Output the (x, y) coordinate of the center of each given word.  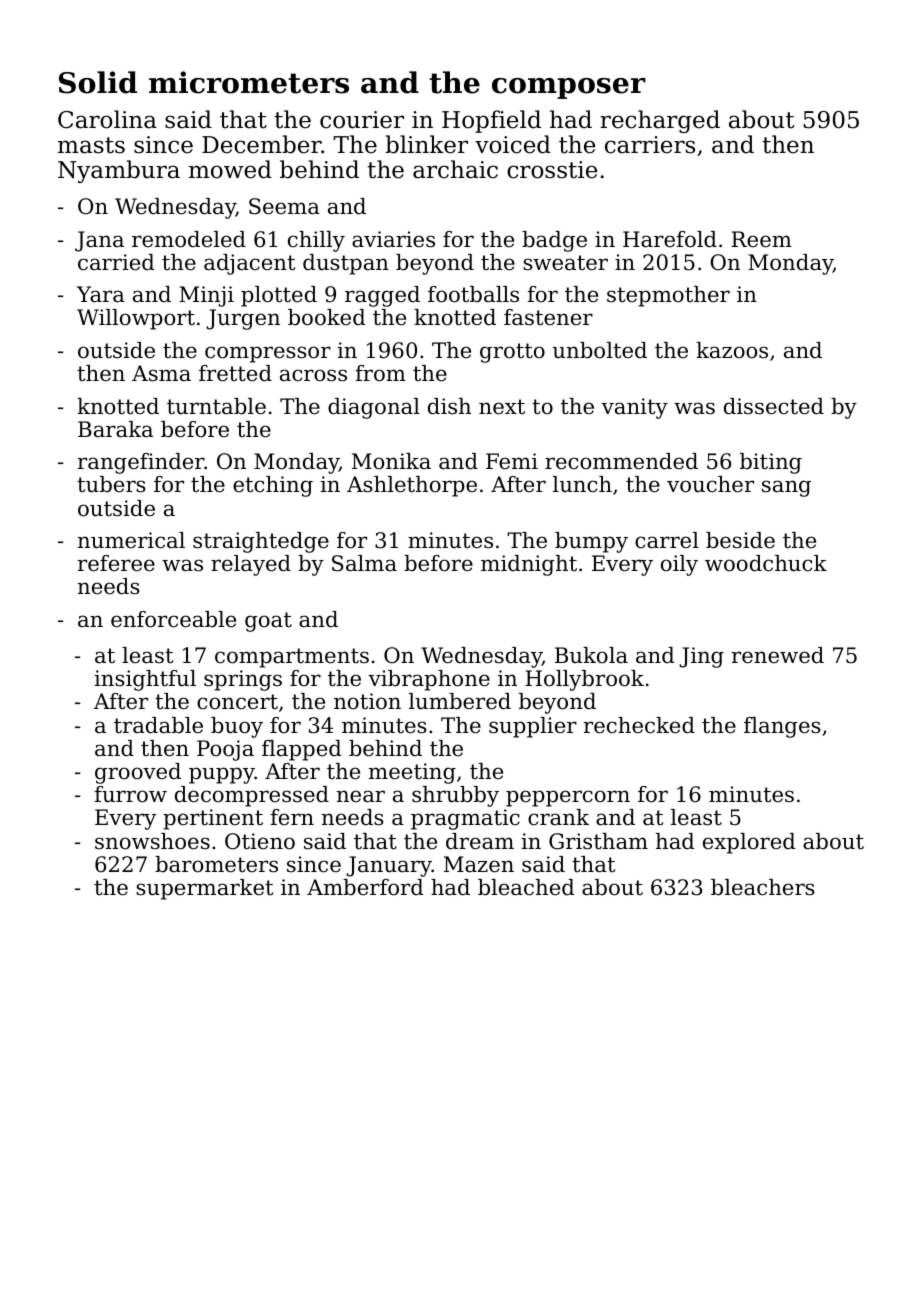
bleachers (763, 887)
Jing (701, 657)
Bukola (591, 655)
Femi (512, 461)
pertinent (213, 819)
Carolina (107, 119)
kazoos (732, 350)
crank (558, 817)
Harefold (670, 239)
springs (243, 680)
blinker (426, 144)
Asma (161, 373)
